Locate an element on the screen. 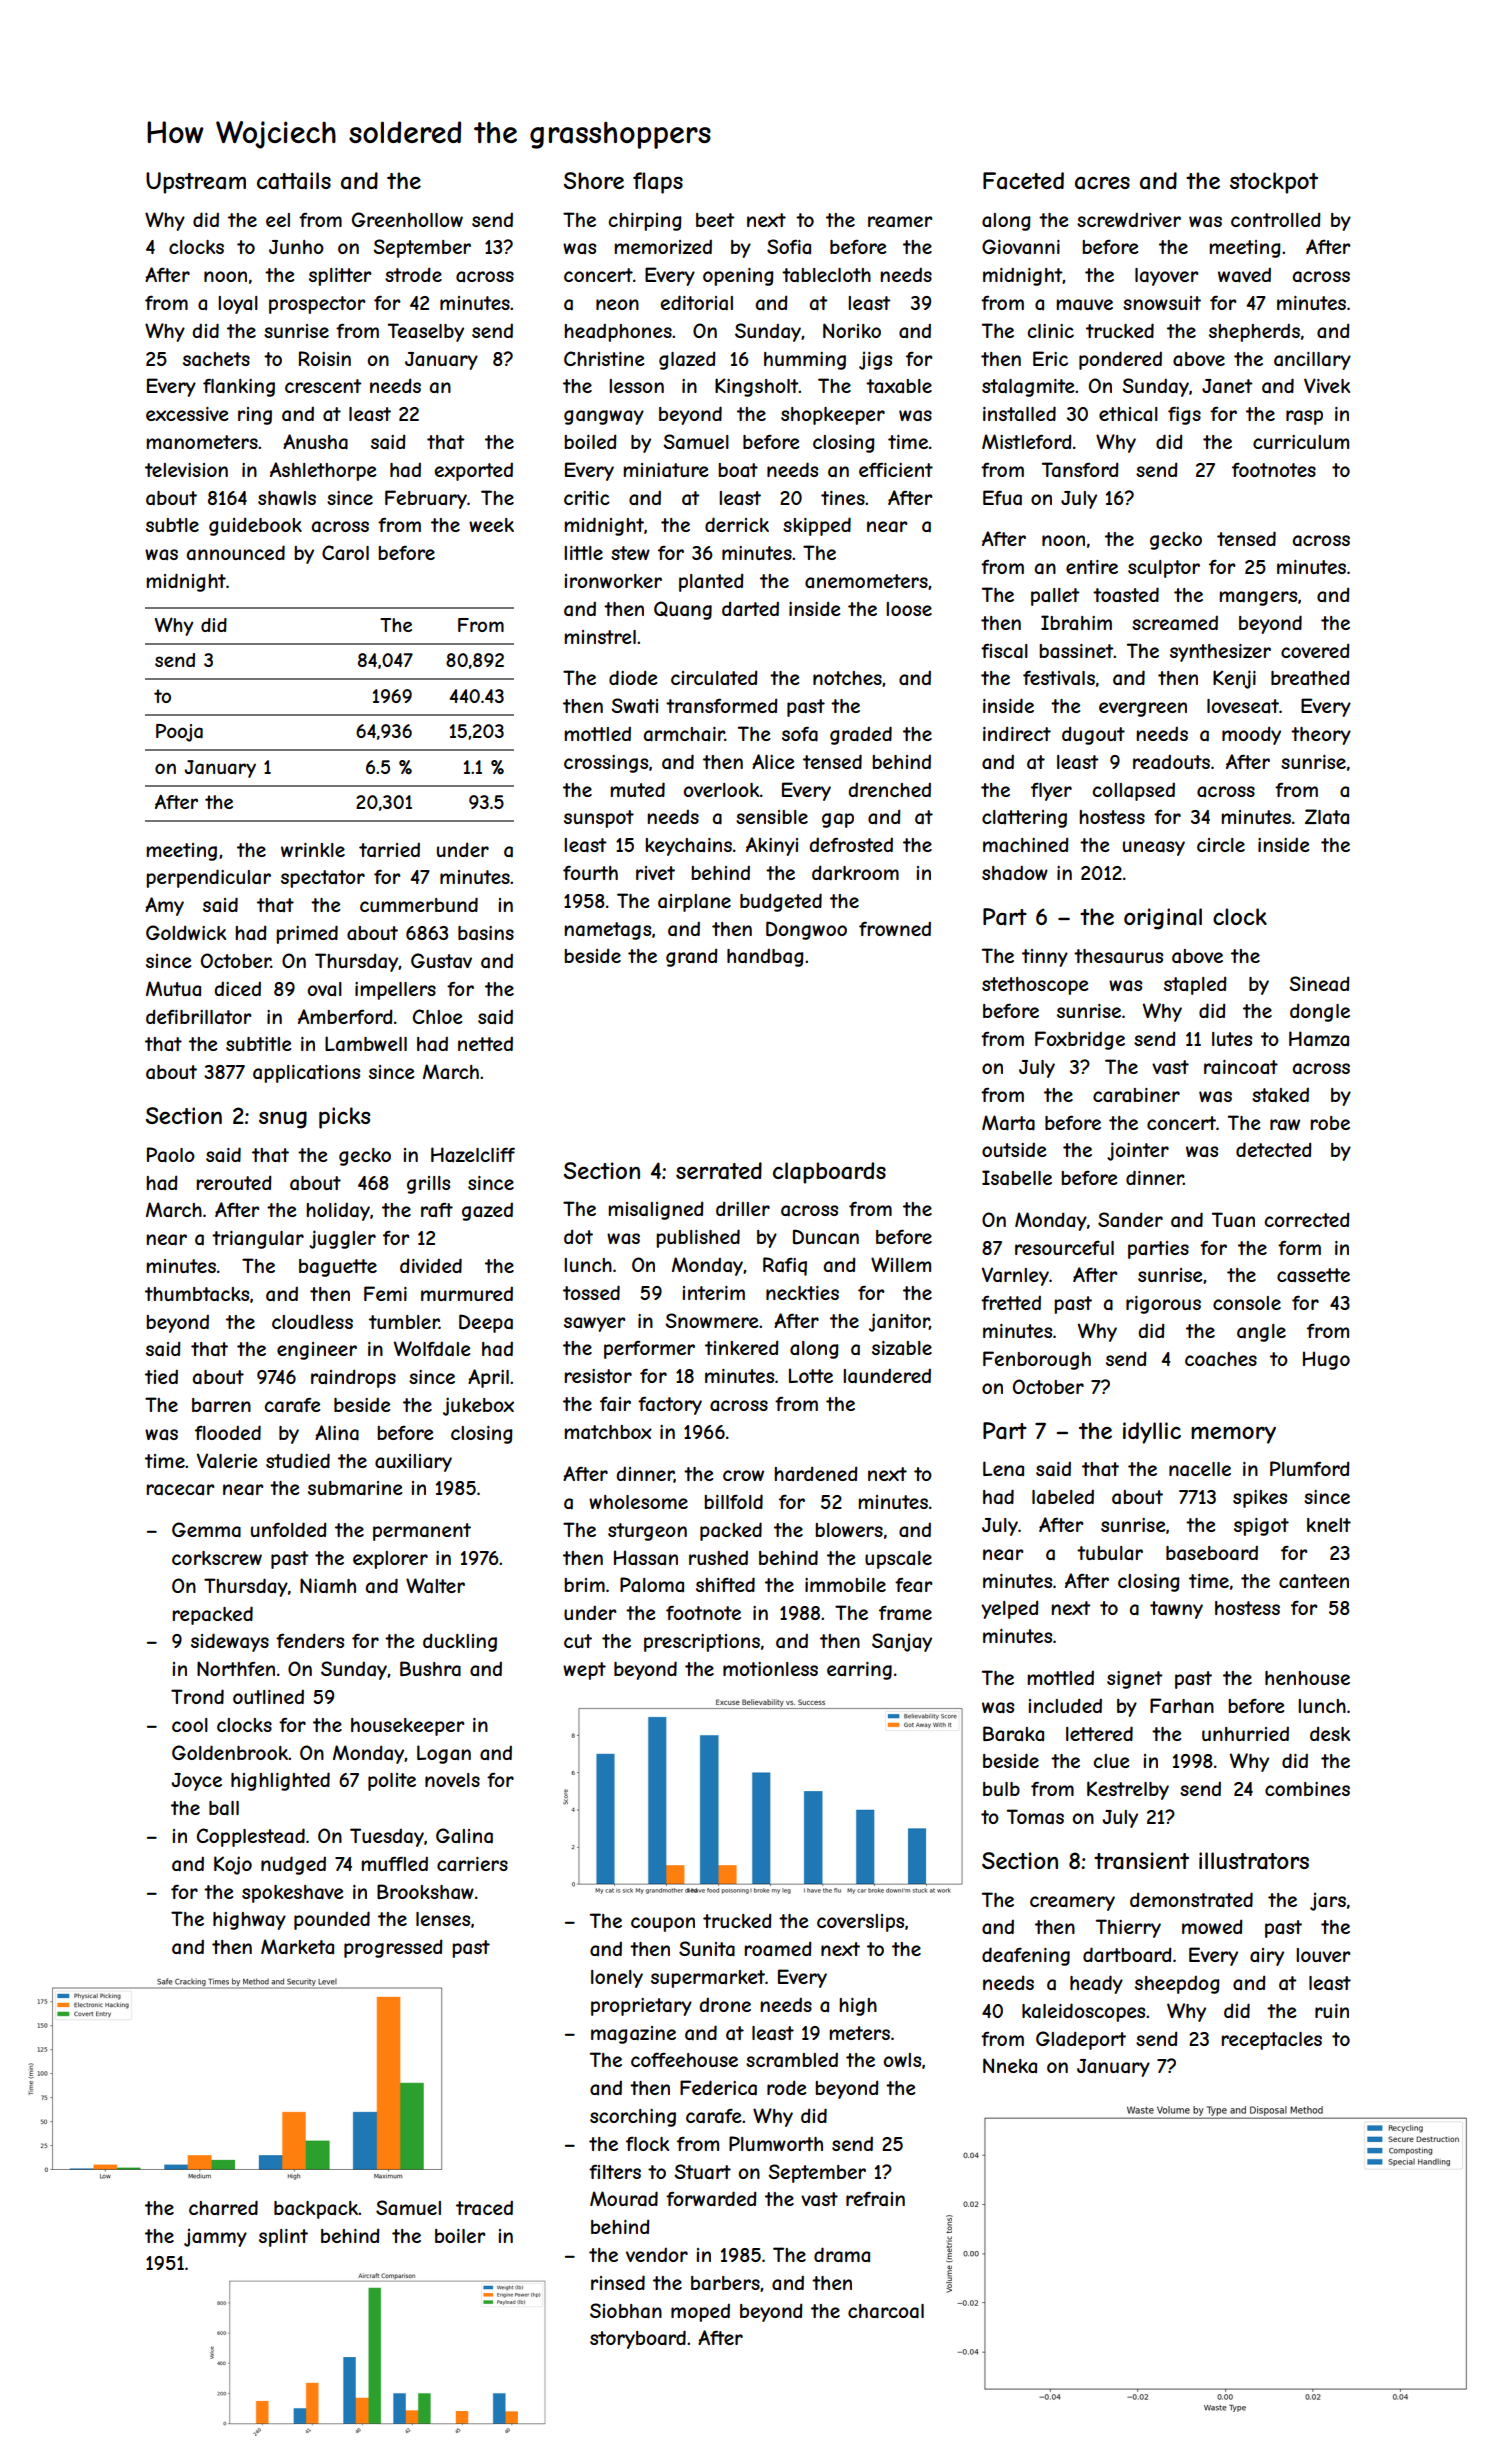 The image size is (1496, 2464). Upstream is located at coordinates (196, 183).
